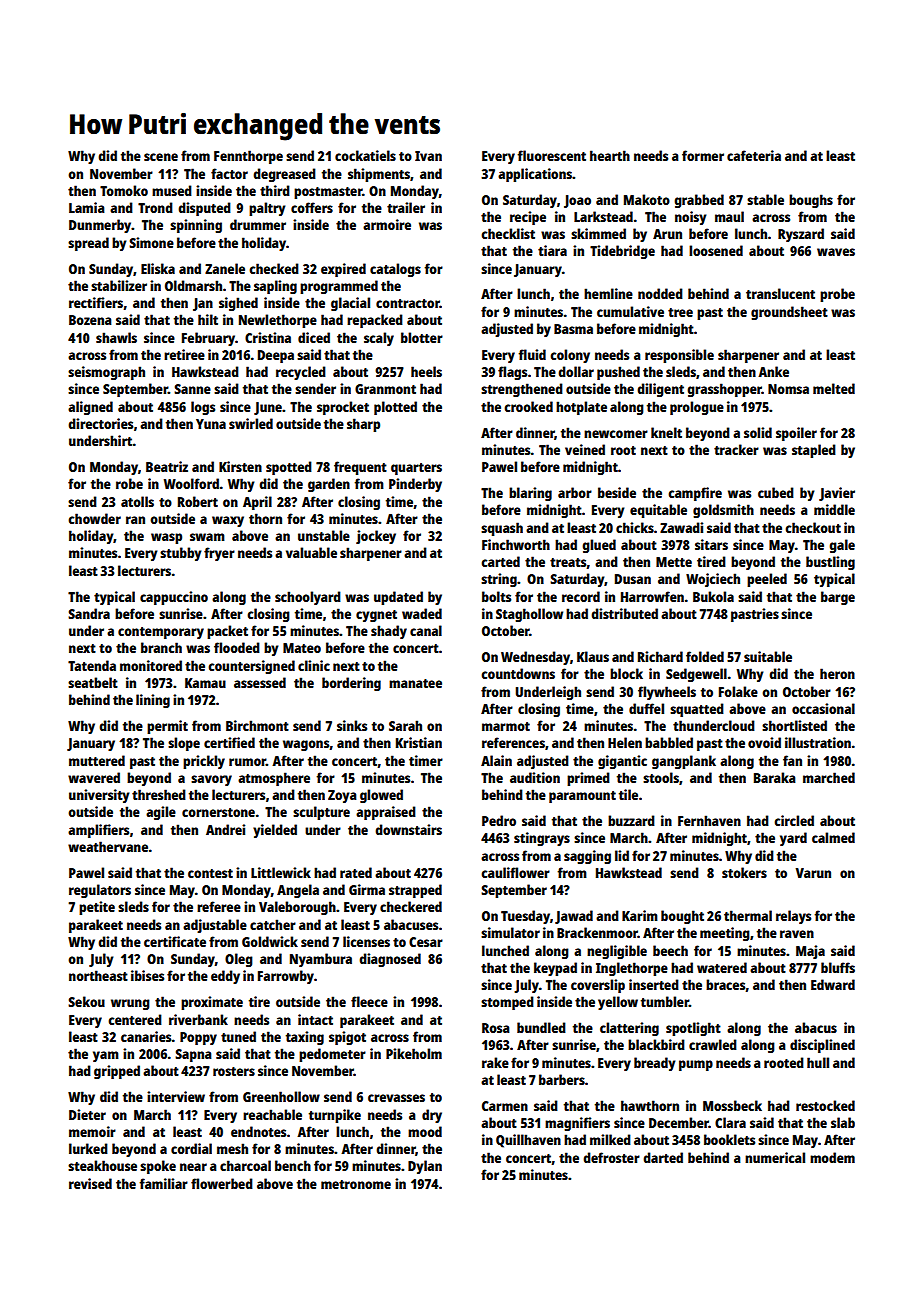 This screenshot has width=924, height=1308. I want to click on boughs, so click(811, 201).
